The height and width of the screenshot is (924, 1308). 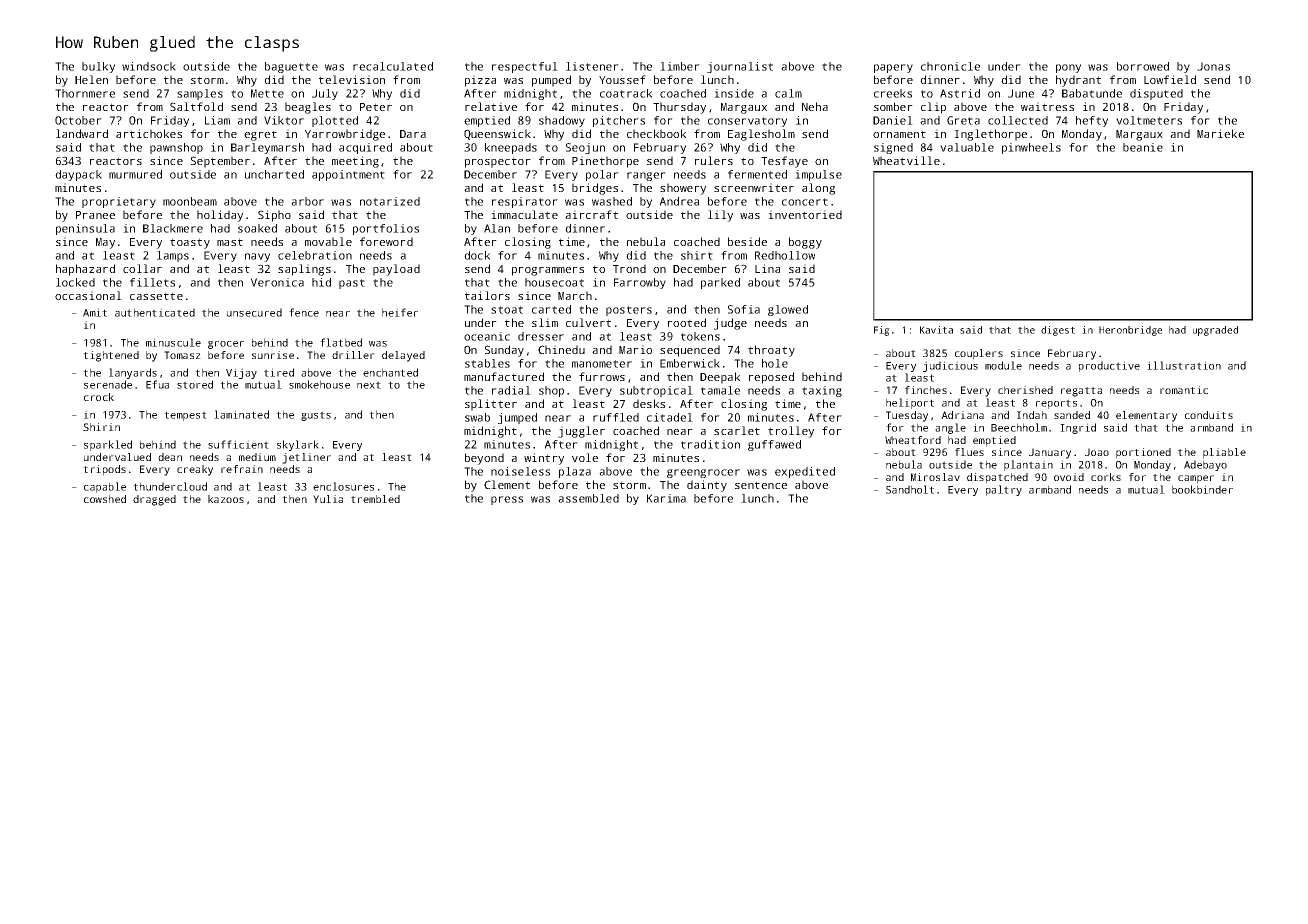 What do you see at coordinates (818, 189) in the screenshot?
I see `along` at bounding box center [818, 189].
